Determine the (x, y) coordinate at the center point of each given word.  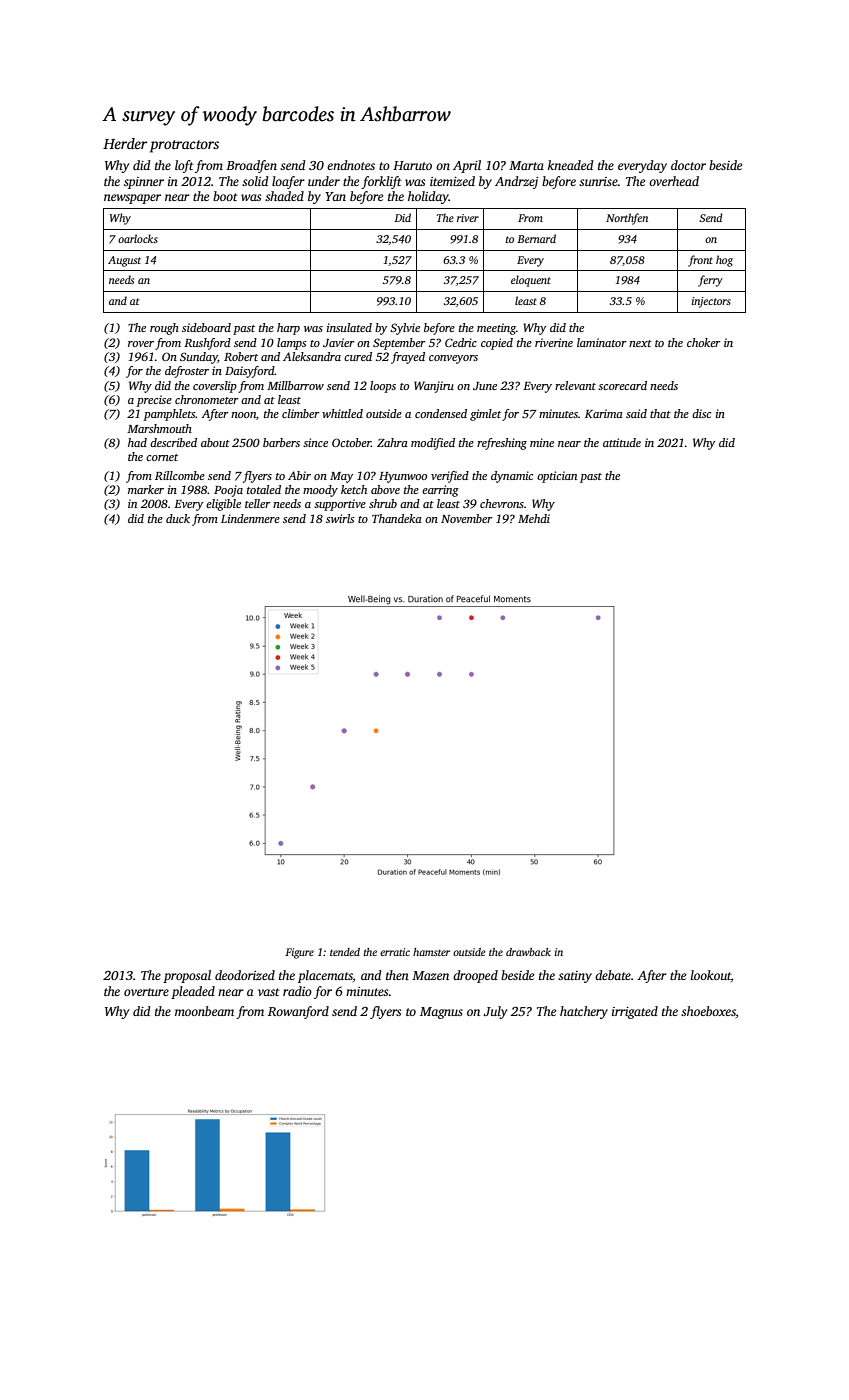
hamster (431, 952)
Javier (339, 342)
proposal (187, 976)
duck (178, 518)
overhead (674, 181)
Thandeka (397, 518)
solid (255, 181)
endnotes (351, 165)
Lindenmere (250, 518)
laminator (602, 342)
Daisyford (250, 372)
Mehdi (534, 518)
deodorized (245, 975)
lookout (711, 975)
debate (613, 975)
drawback (528, 952)
